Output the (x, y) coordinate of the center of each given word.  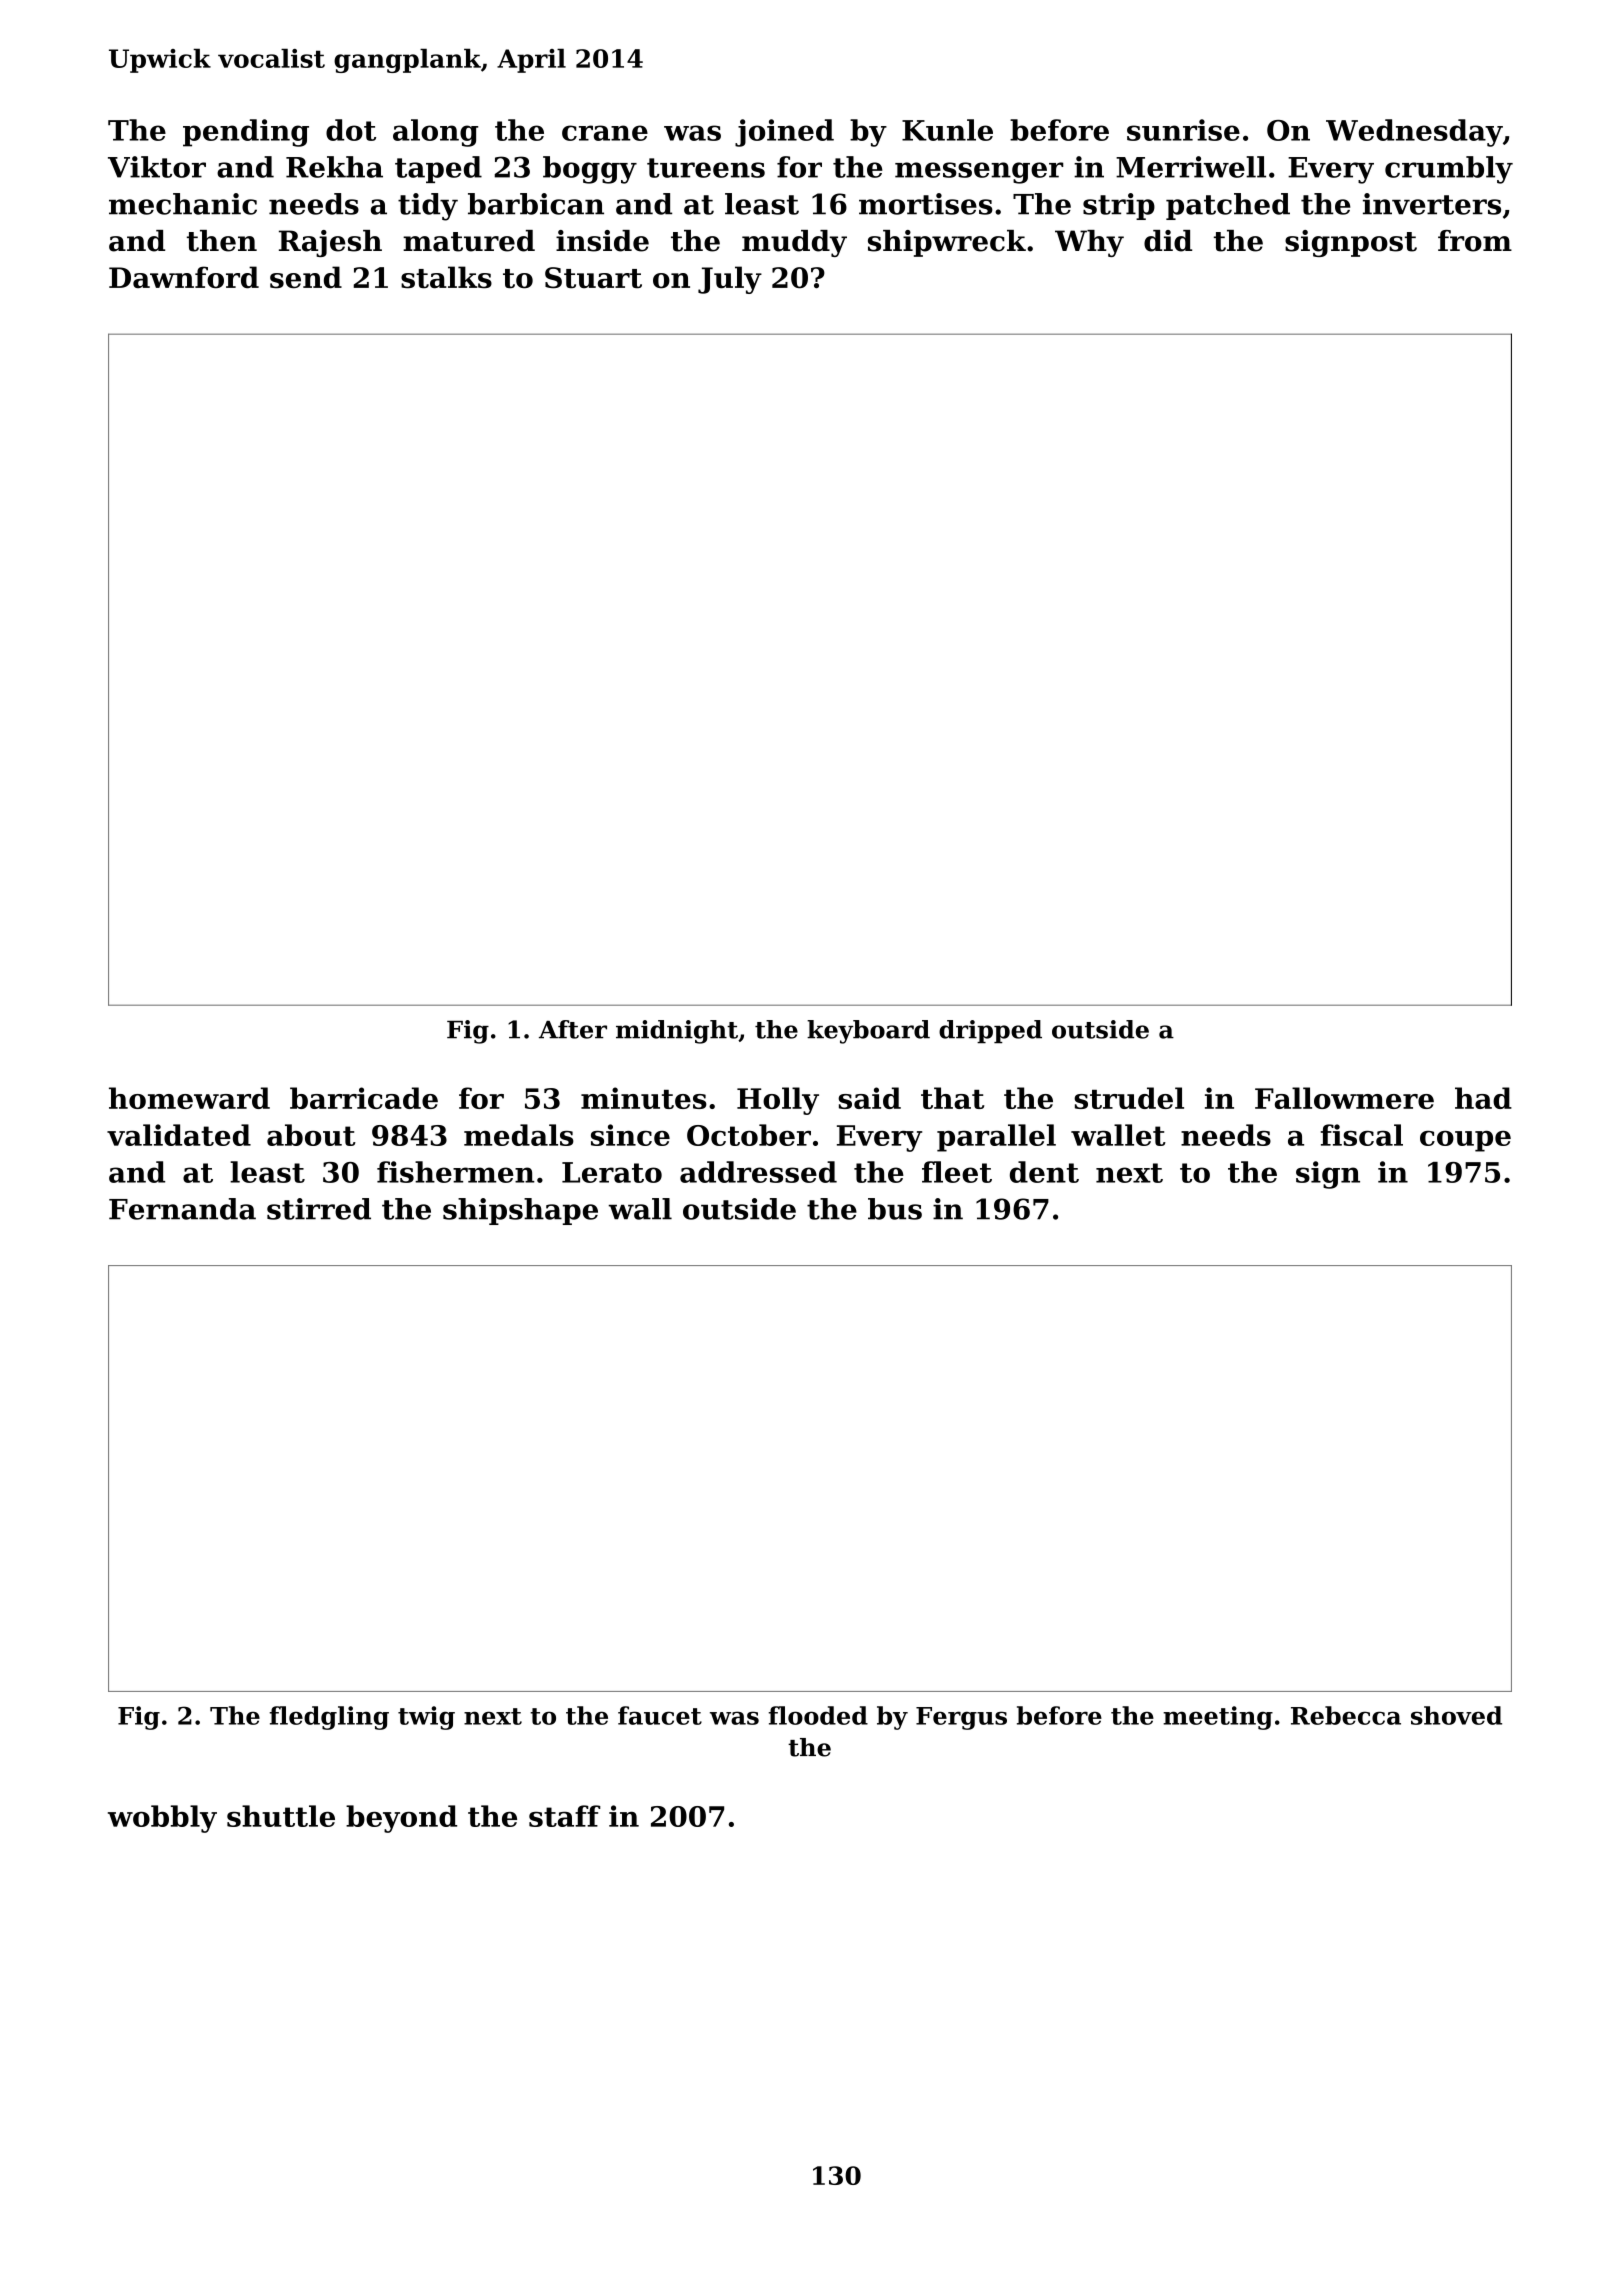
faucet (660, 1715)
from (1475, 241)
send (306, 277)
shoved (1456, 1715)
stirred (319, 1209)
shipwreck (947, 243)
